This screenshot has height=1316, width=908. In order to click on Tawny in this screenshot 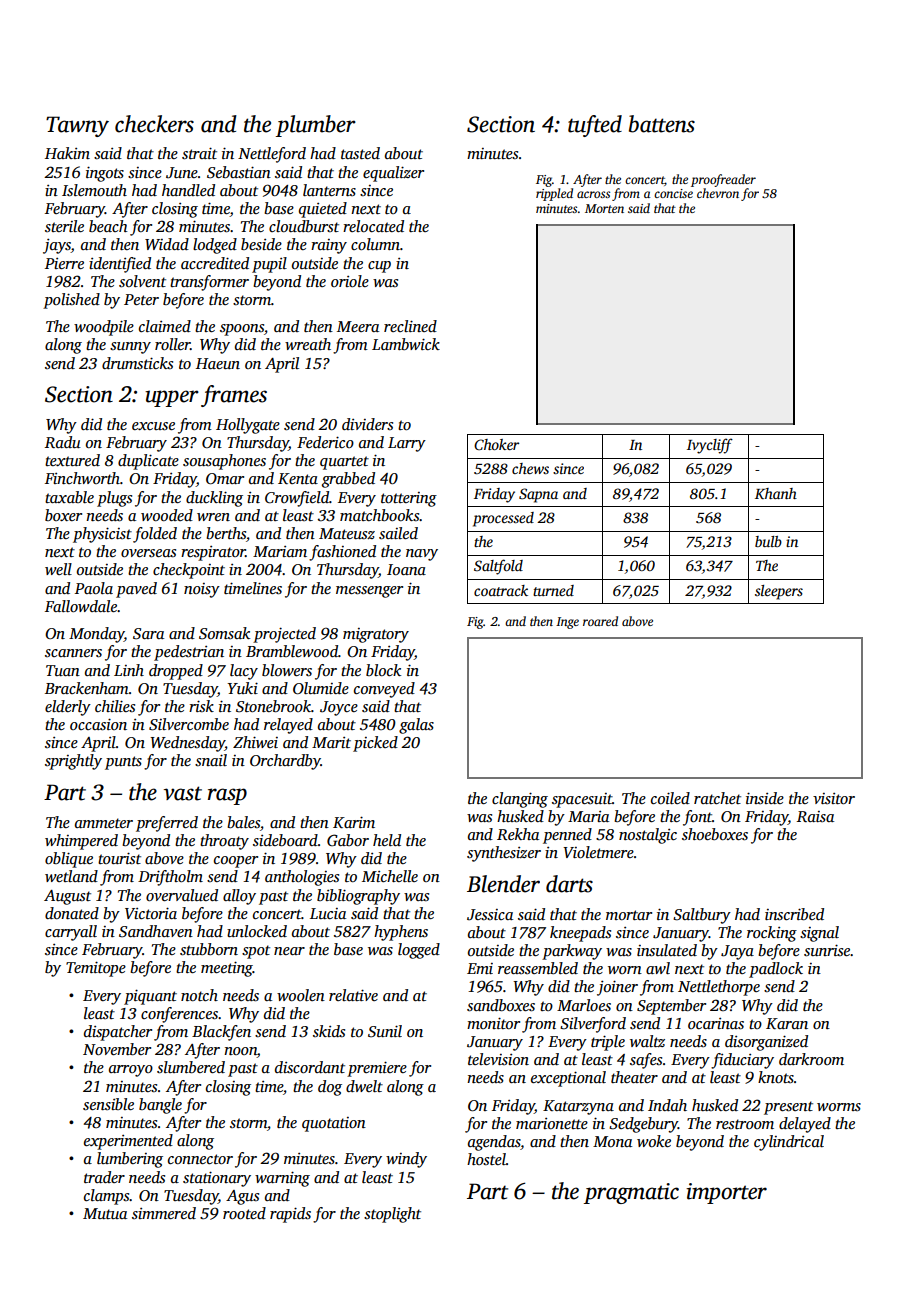, I will do `click(77, 126)`.
